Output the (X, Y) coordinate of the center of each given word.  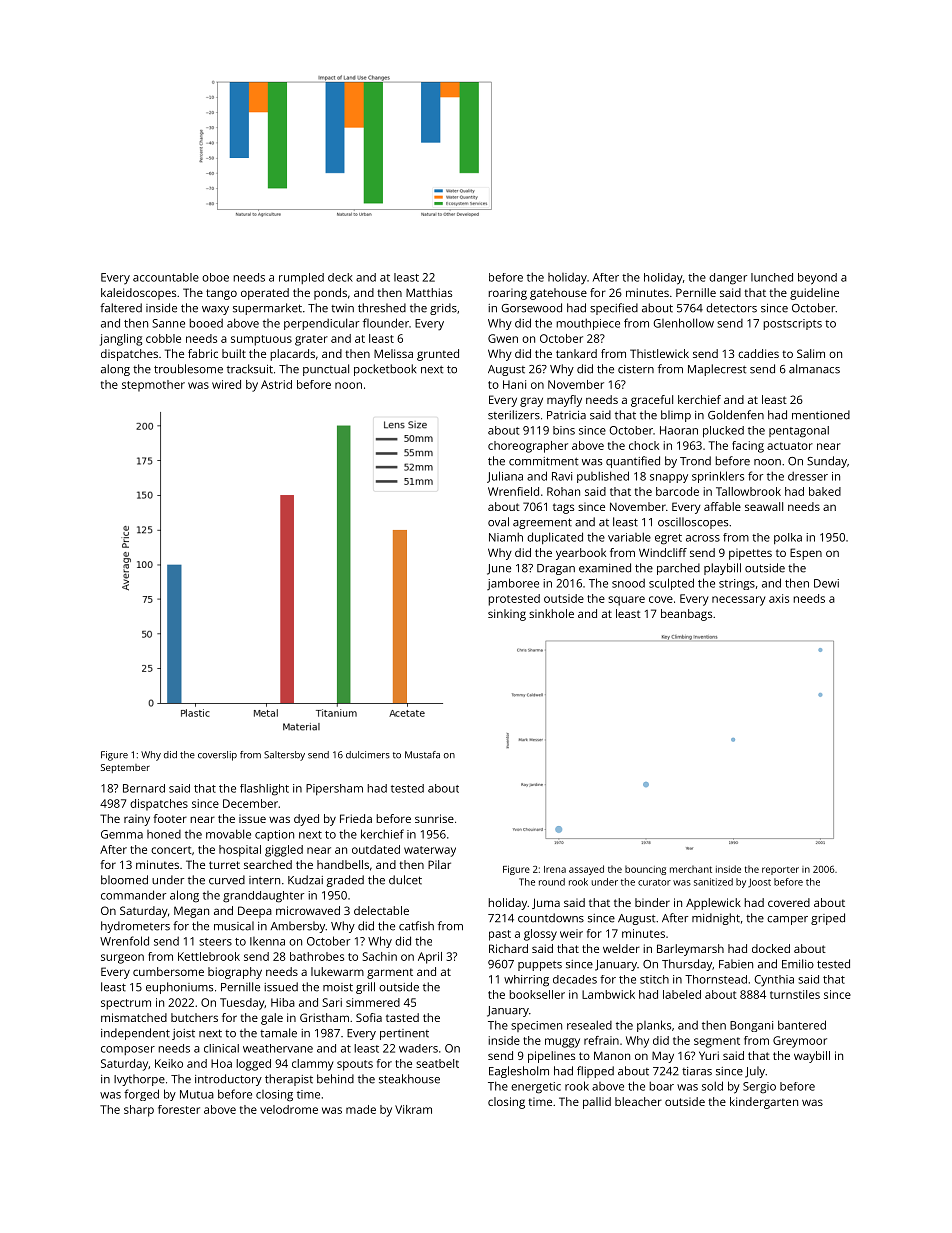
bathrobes (317, 956)
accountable (166, 277)
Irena (555, 869)
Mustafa (422, 755)
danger (728, 279)
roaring (507, 294)
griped (828, 919)
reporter (780, 871)
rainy (137, 820)
